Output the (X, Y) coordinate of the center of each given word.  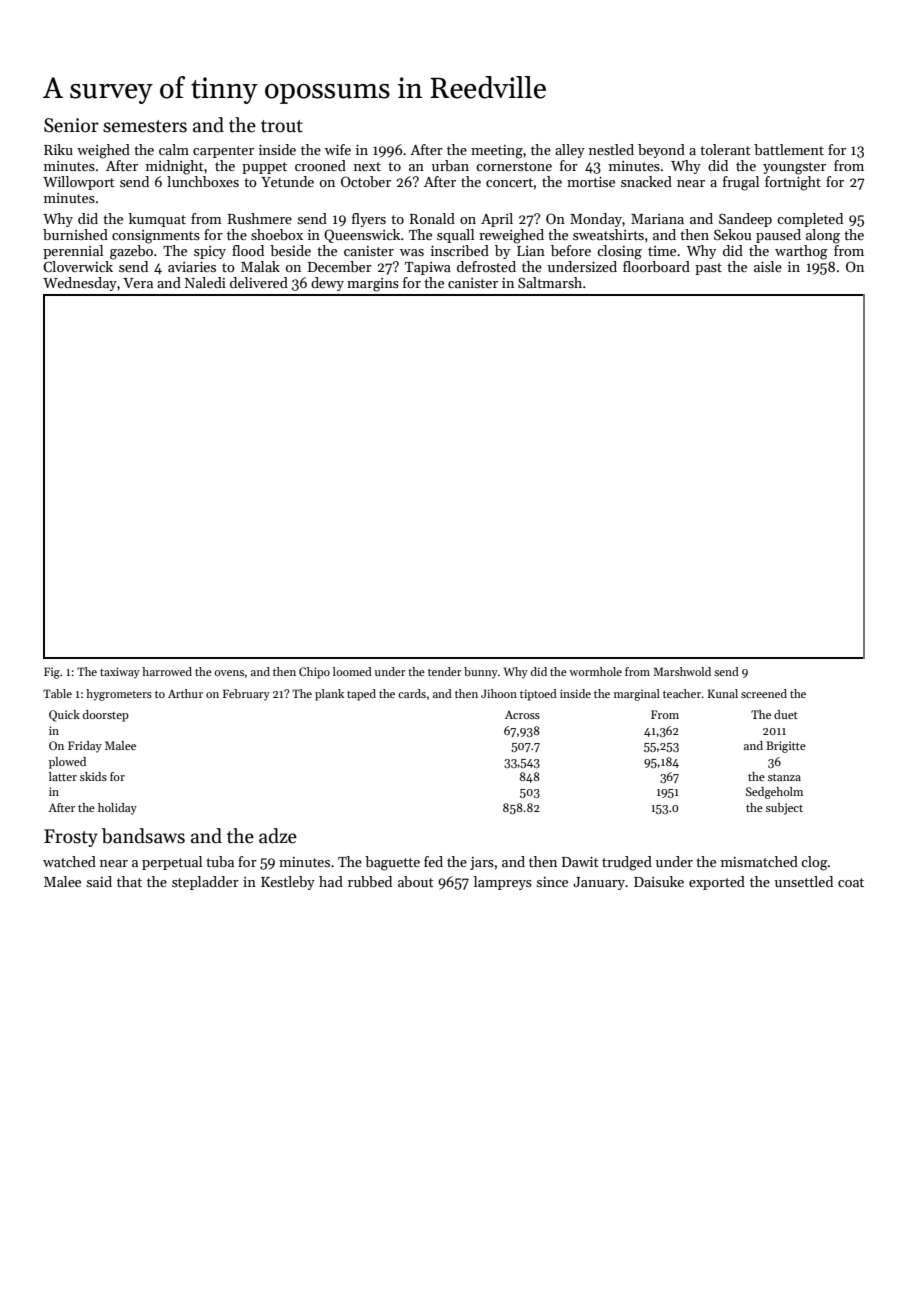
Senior (71, 125)
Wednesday (80, 284)
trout (282, 126)
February (246, 695)
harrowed (167, 671)
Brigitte (786, 747)
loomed (352, 671)
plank (329, 695)
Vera (138, 283)
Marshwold (682, 671)
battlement (789, 149)
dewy (327, 284)
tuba (220, 861)
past (708, 269)
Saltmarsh (550, 282)
